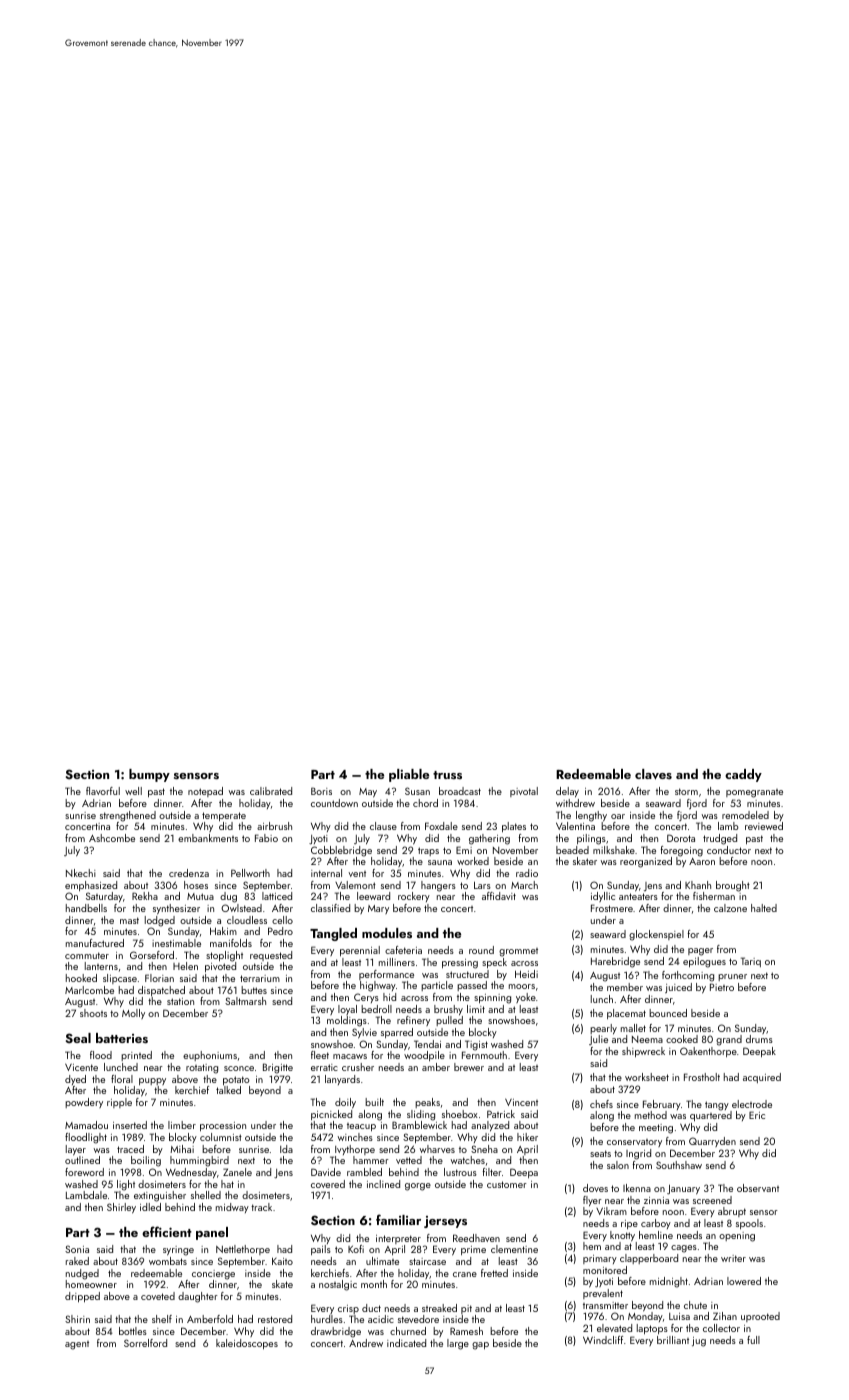  What do you see at coordinates (733, 886) in the page?
I see `brought` at bounding box center [733, 886].
